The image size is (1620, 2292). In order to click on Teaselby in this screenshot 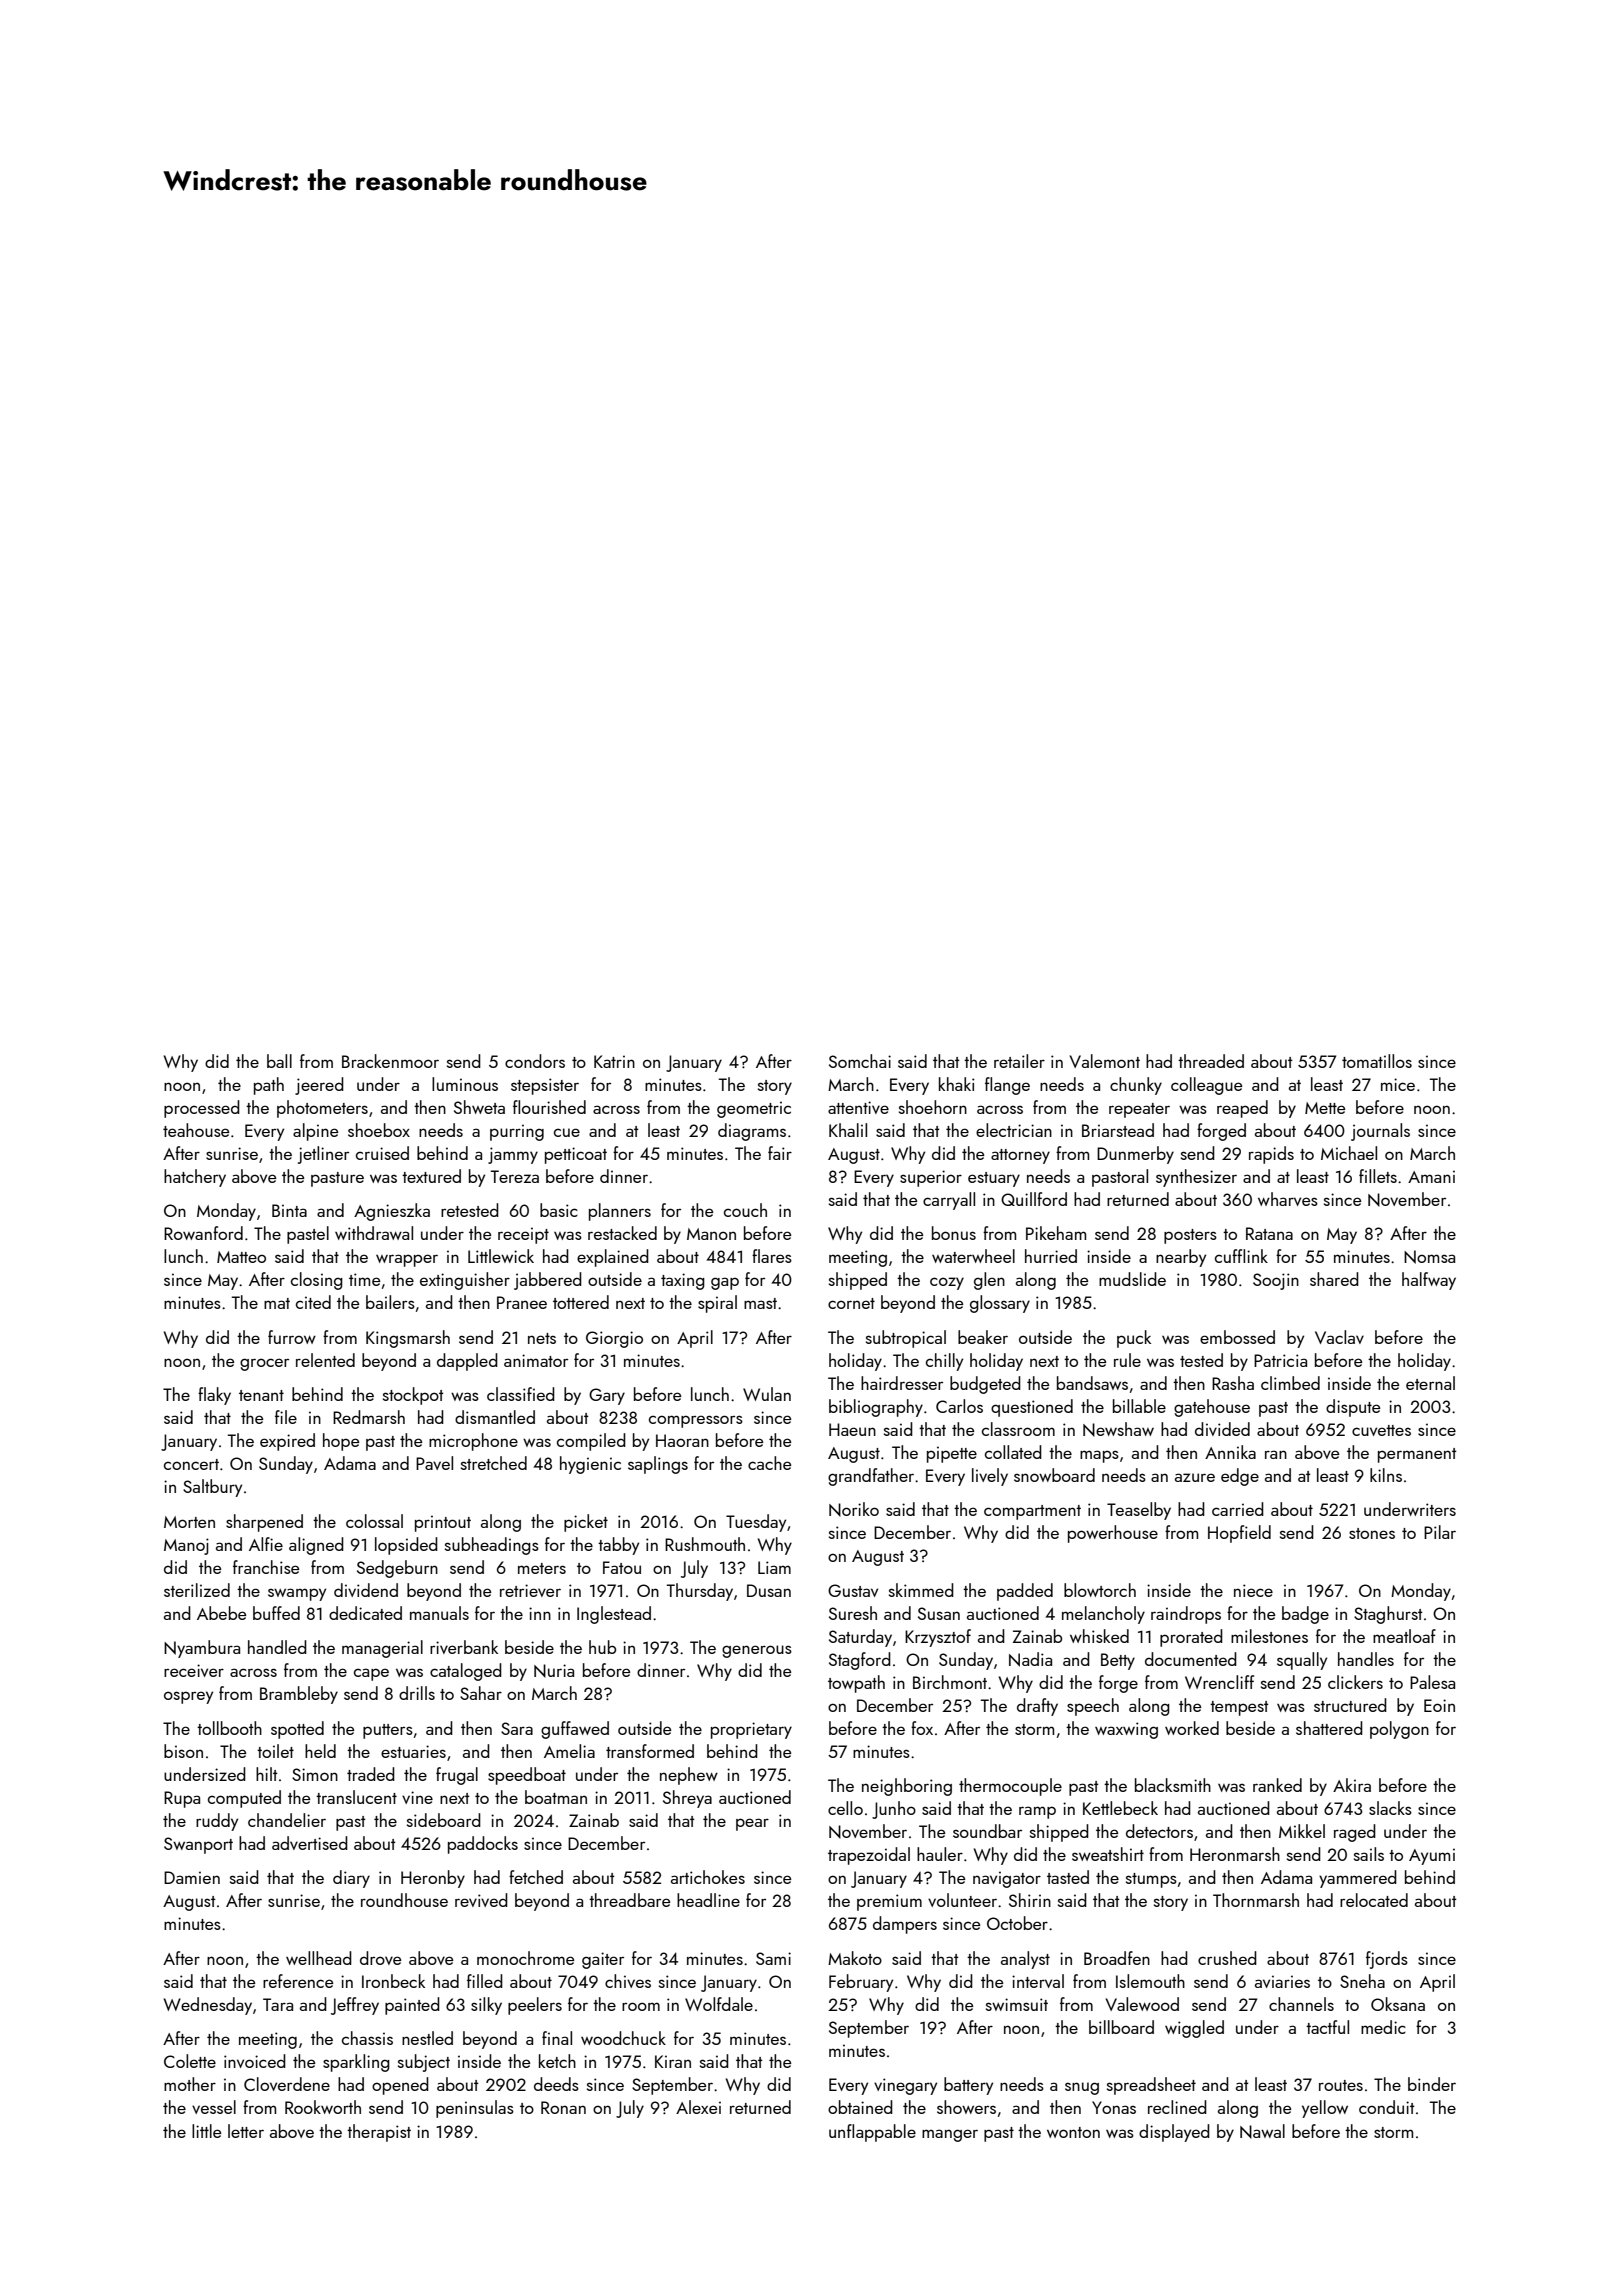, I will do `click(1139, 1511)`.
